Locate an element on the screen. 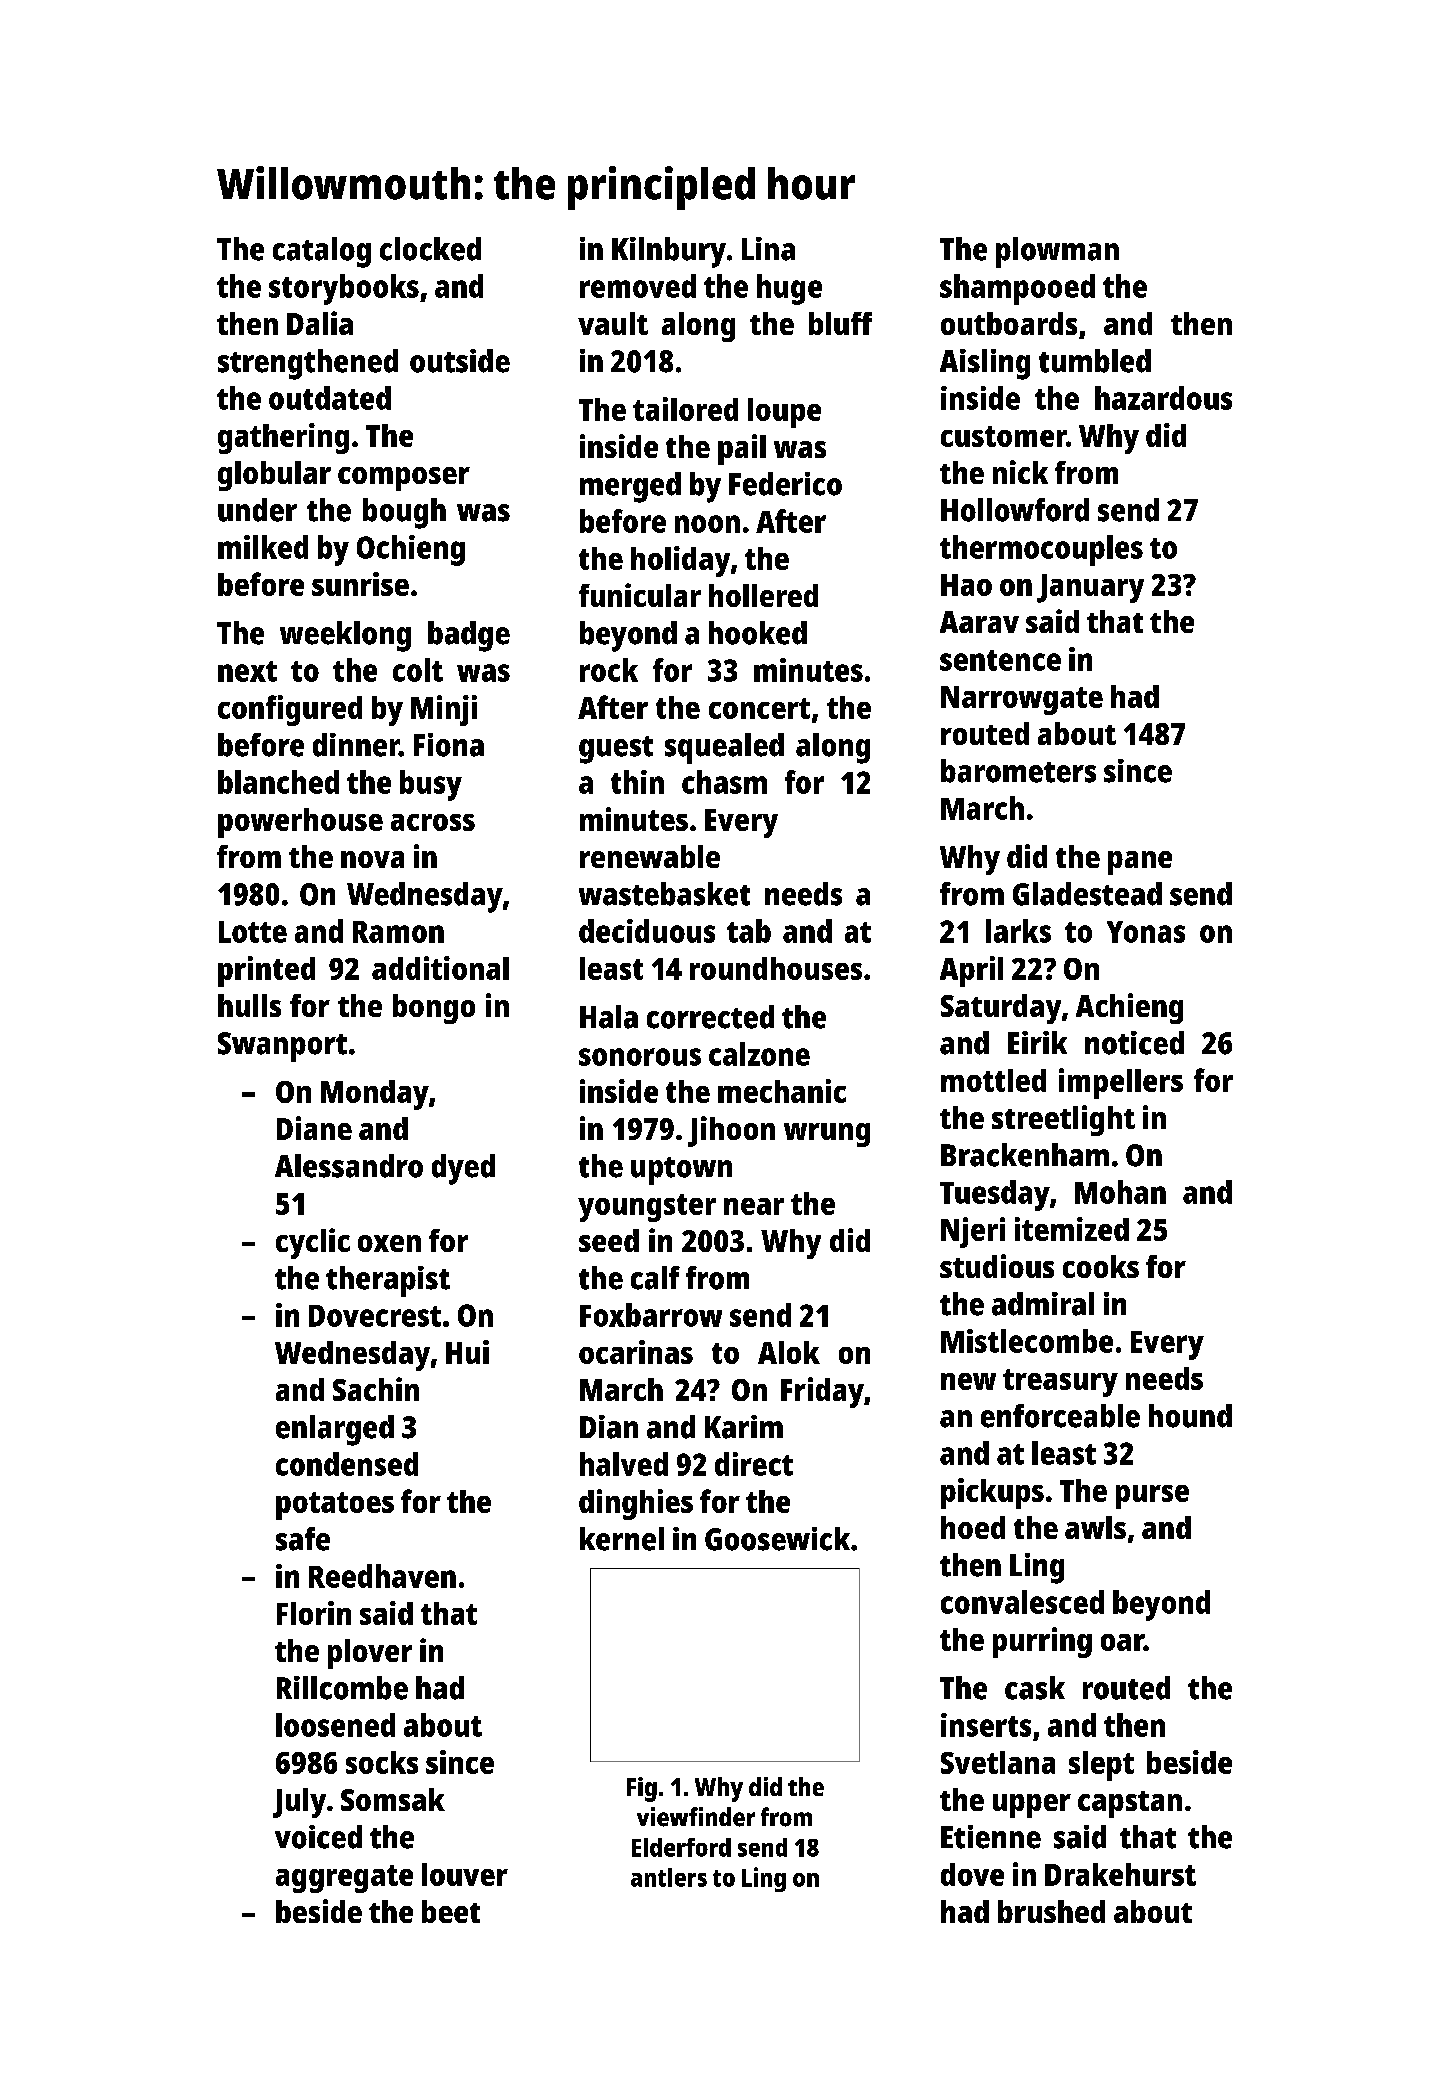 This screenshot has height=2100, width=1450. hazardous is located at coordinates (1163, 398).
